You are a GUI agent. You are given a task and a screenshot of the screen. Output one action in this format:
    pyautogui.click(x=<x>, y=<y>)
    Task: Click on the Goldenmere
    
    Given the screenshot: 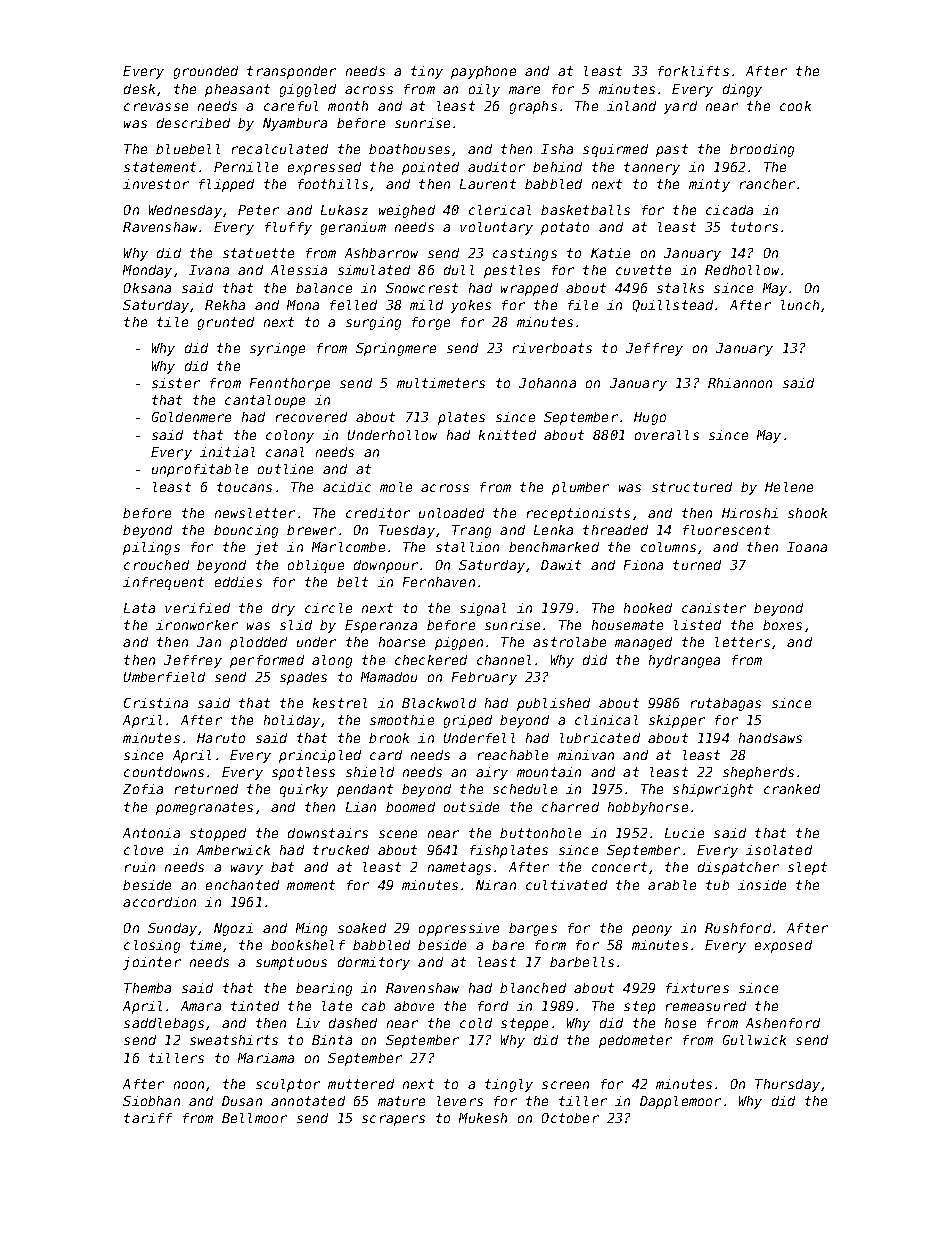 What is the action you would take?
    pyautogui.click(x=191, y=417)
